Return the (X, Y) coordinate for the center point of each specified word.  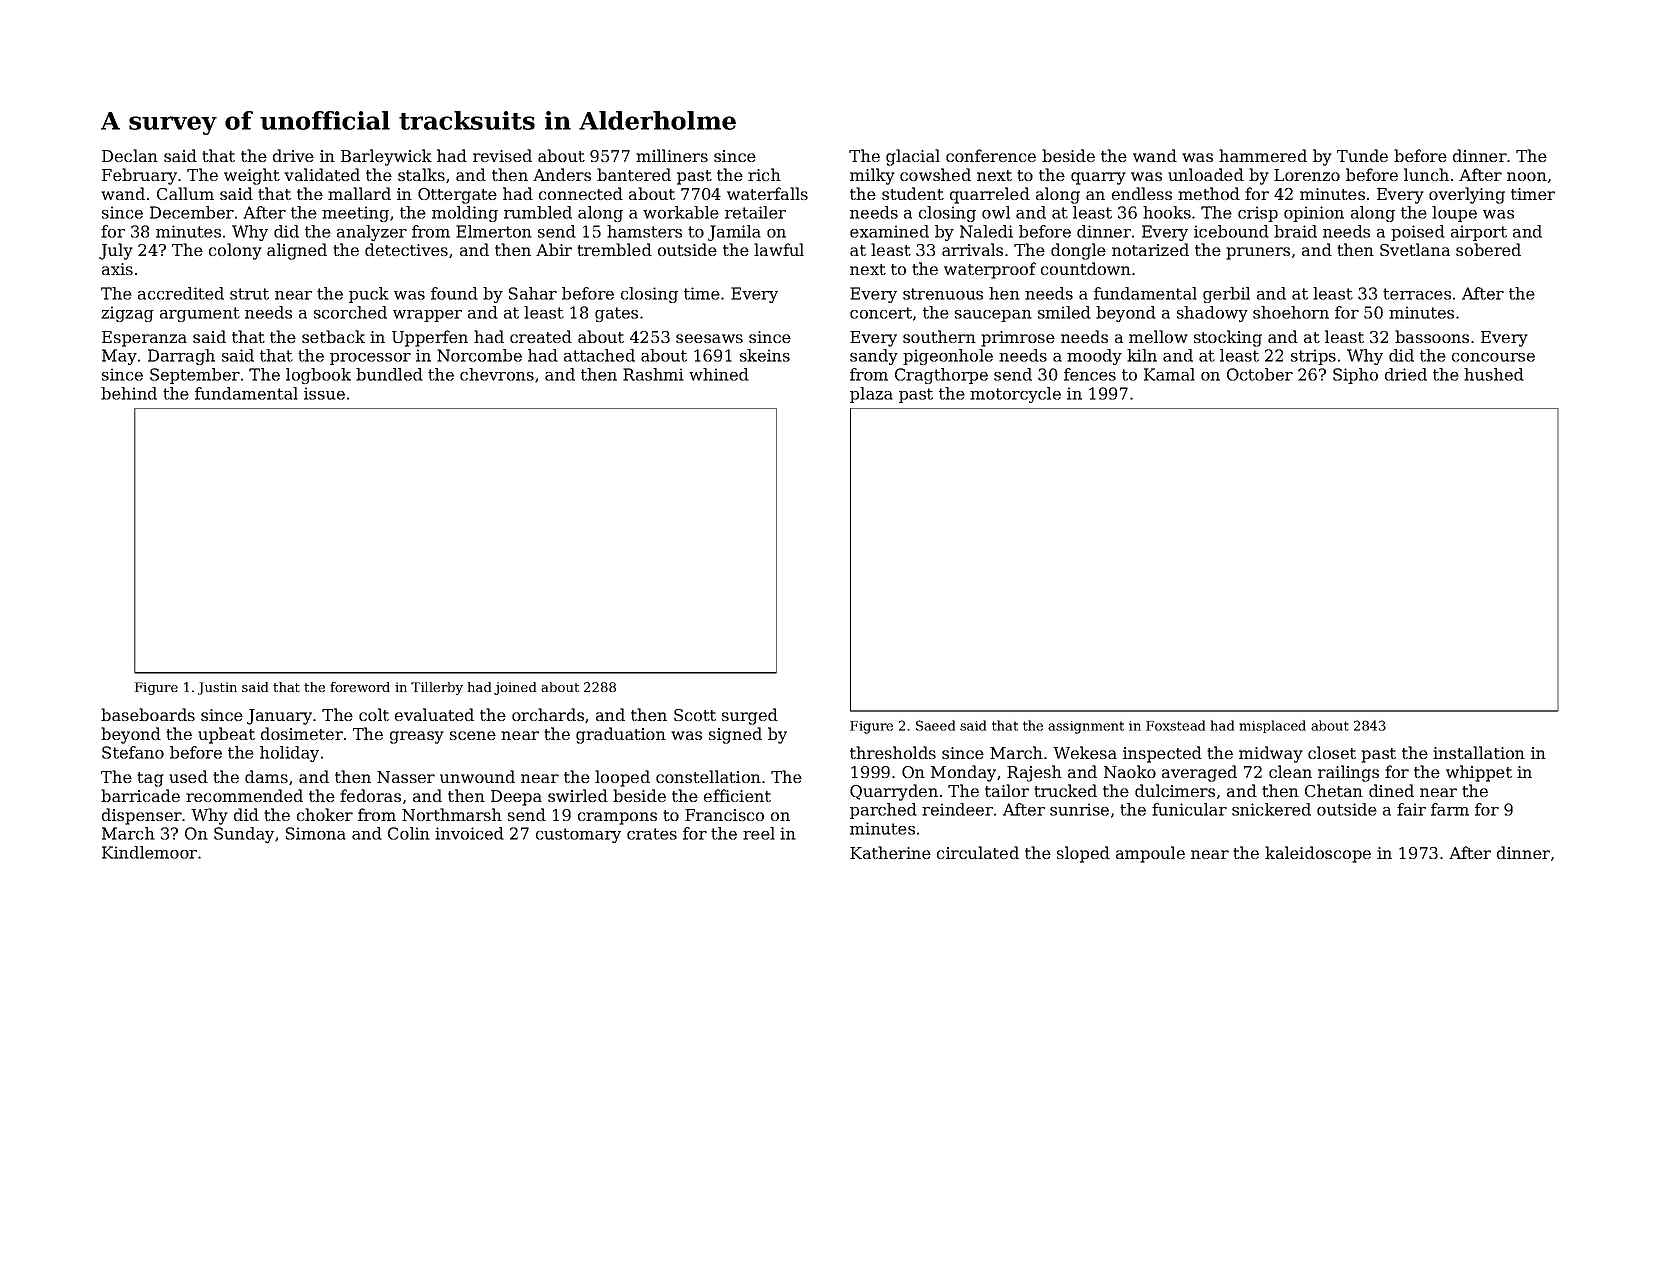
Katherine (890, 852)
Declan (130, 155)
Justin (217, 688)
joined (515, 688)
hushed (1494, 374)
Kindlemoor (149, 852)
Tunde (1362, 155)
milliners (672, 155)
